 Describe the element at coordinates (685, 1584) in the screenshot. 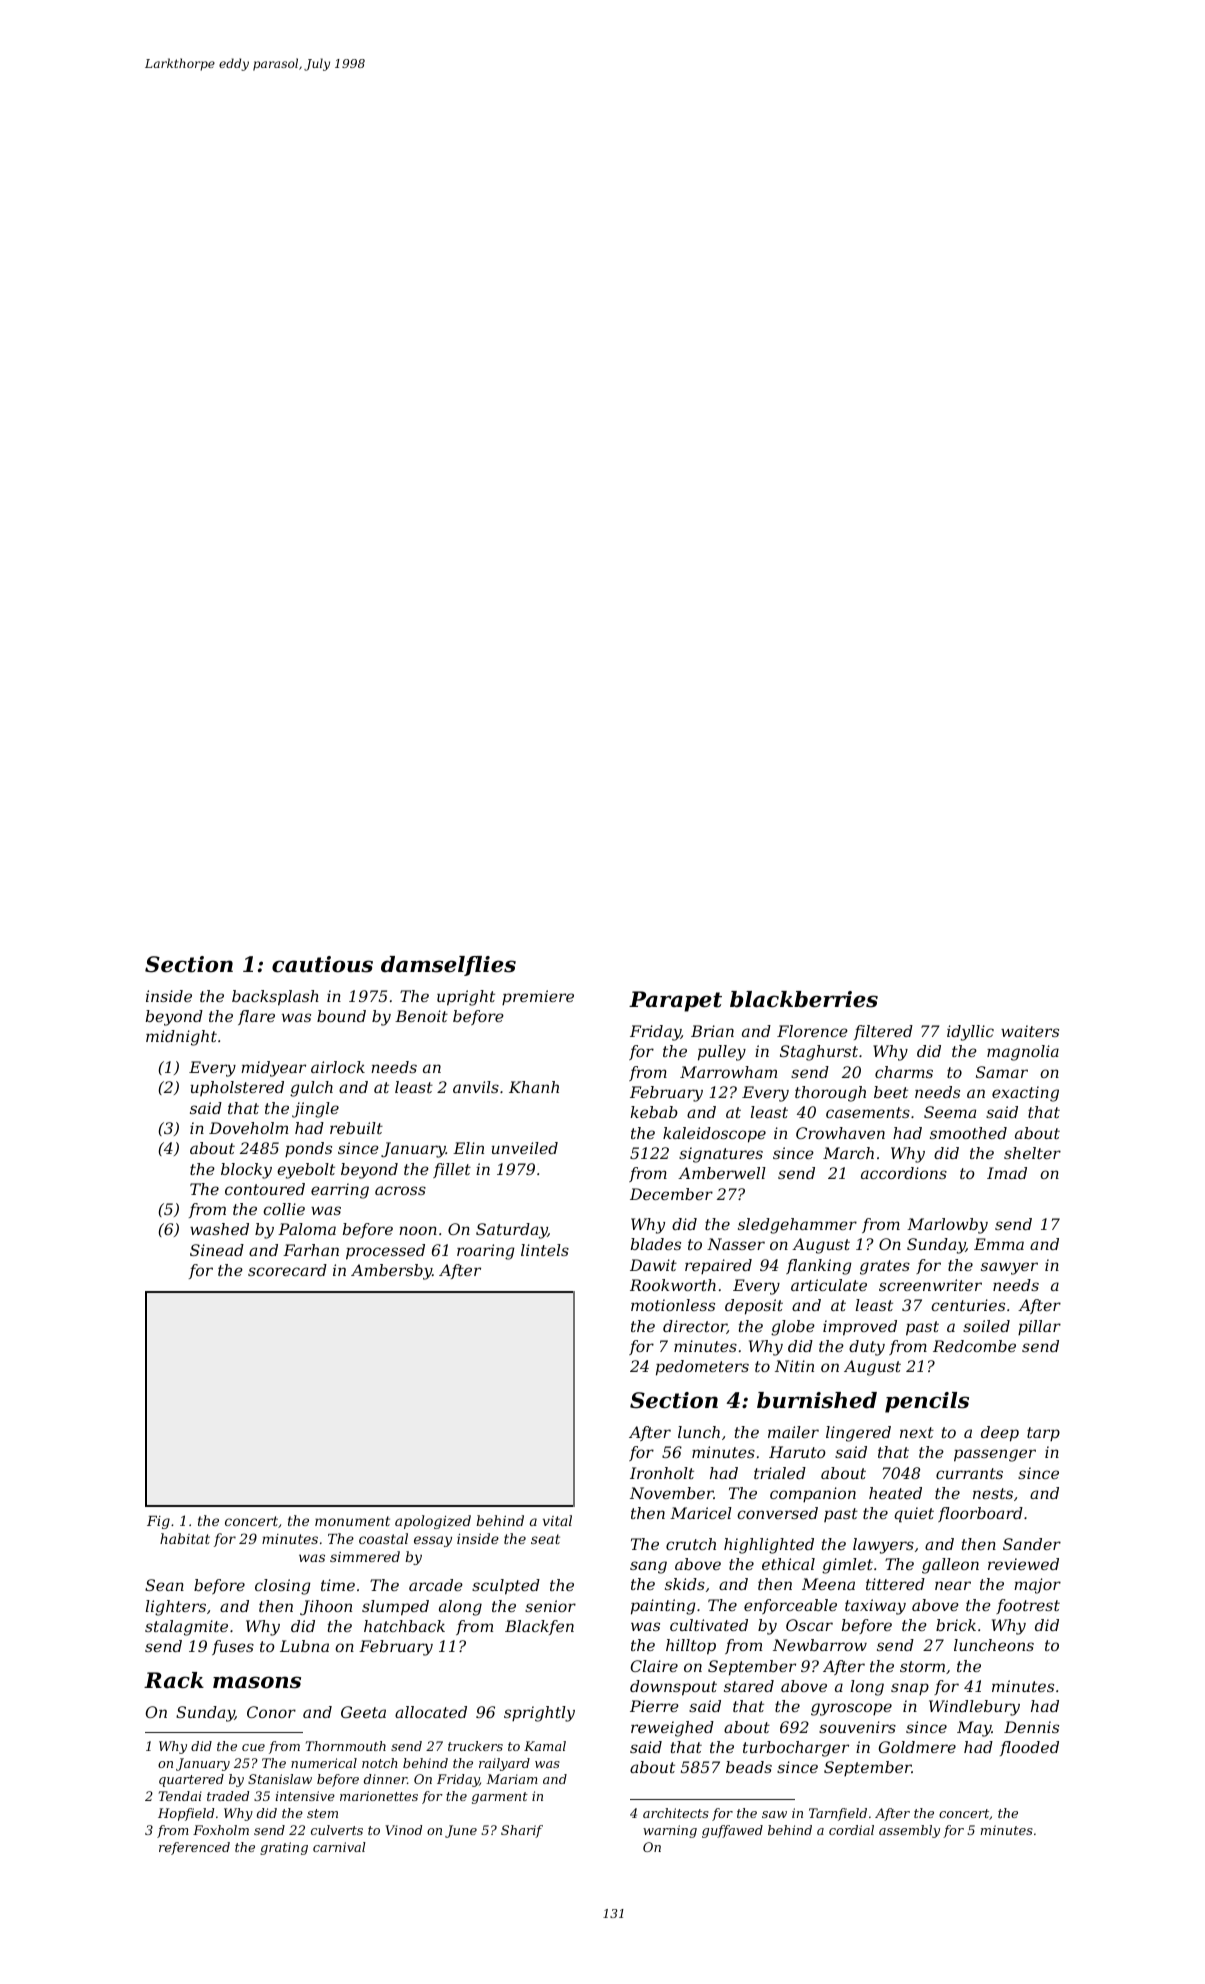

I see `skids` at that location.
